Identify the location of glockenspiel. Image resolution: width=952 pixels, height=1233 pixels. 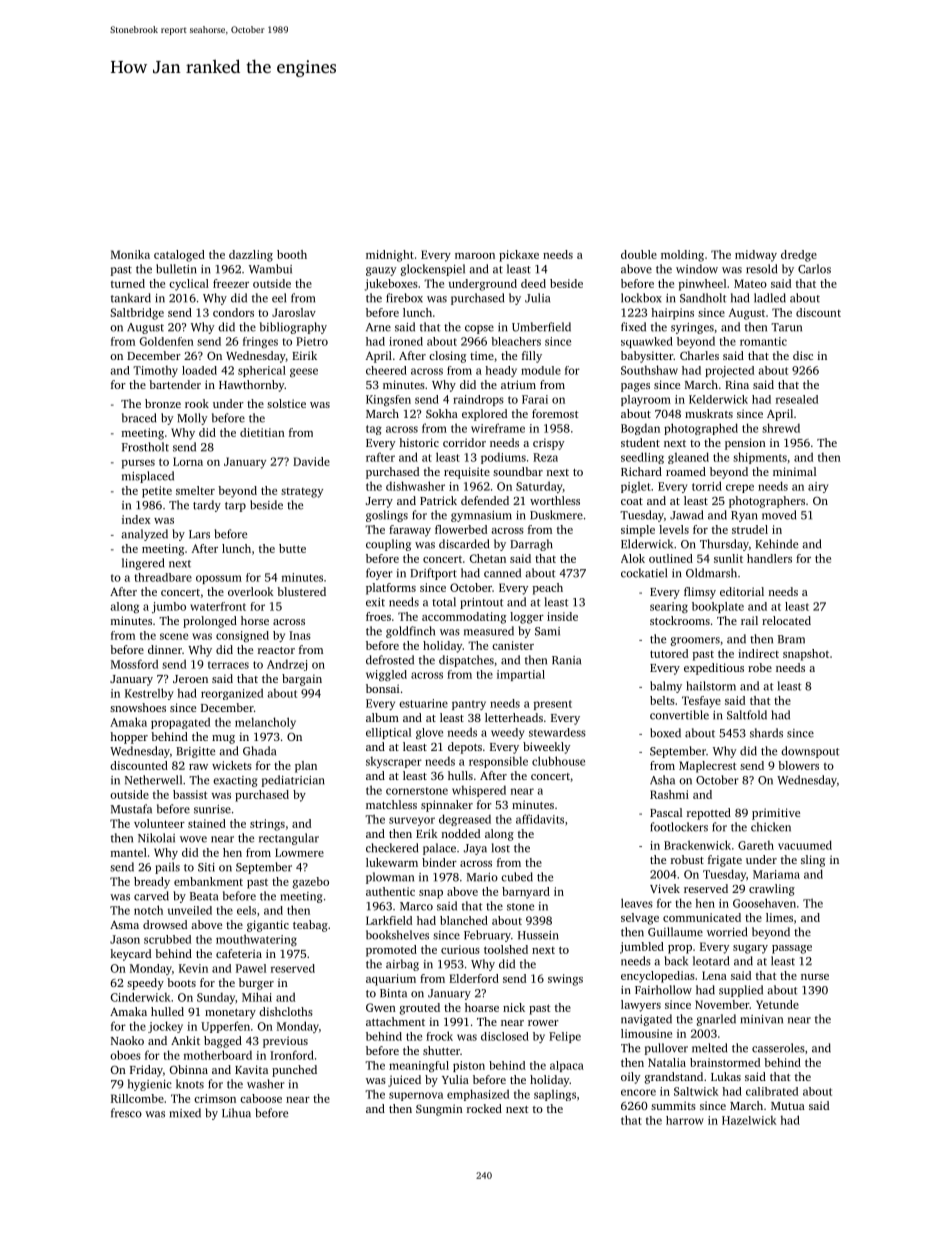
(432, 270).
